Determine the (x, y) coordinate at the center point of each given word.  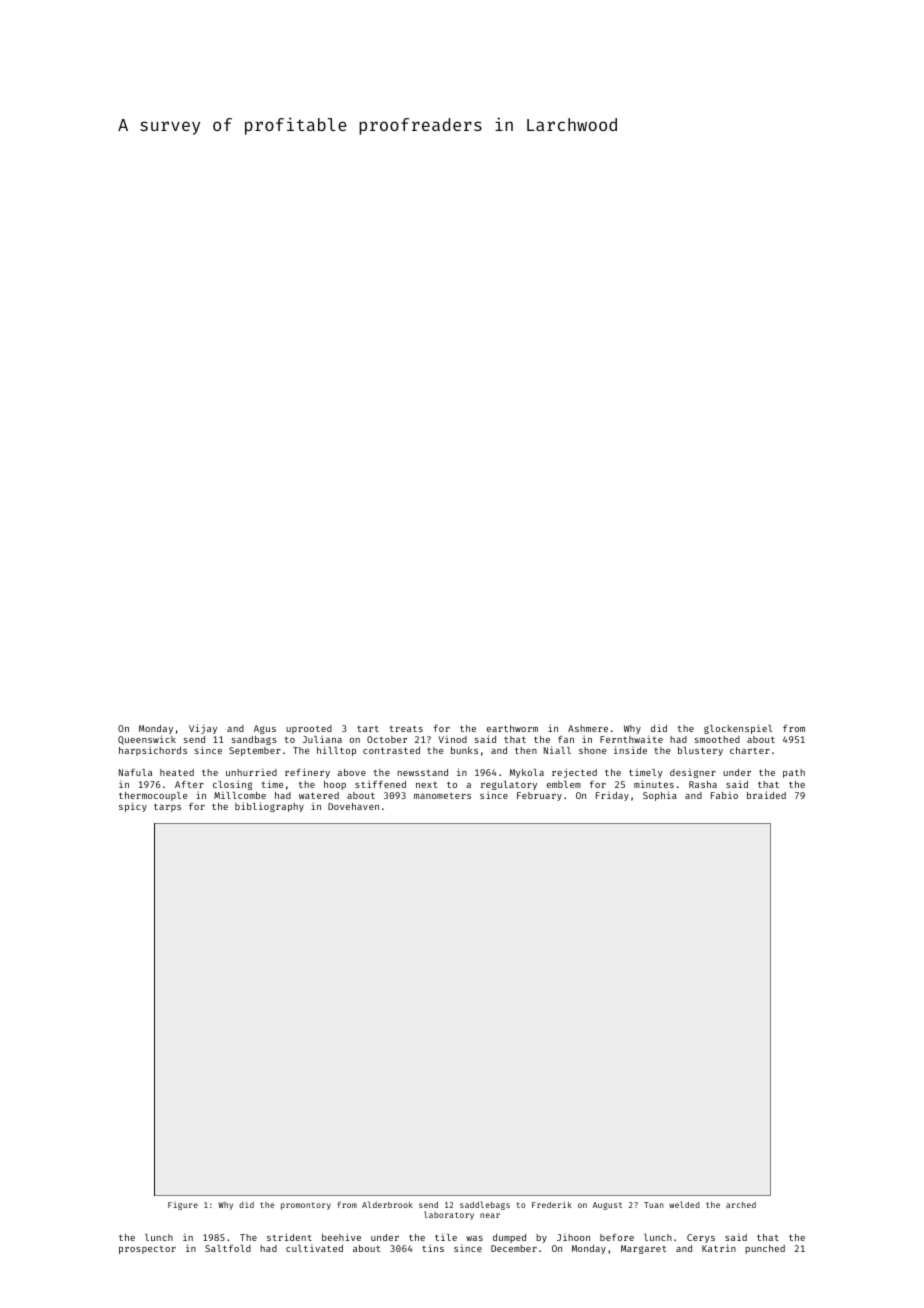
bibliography (269, 807)
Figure (183, 1205)
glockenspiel (738, 729)
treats (406, 729)
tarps (167, 808)
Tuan (654, 1205)
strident (289, 1237)
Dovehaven (353, 806)
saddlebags (485, 1205)
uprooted (309, 729)
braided (766, 795)
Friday (612, 796)
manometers (442, 796)
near (490, 1215)
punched (765, 1249)
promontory (306, 1206)
